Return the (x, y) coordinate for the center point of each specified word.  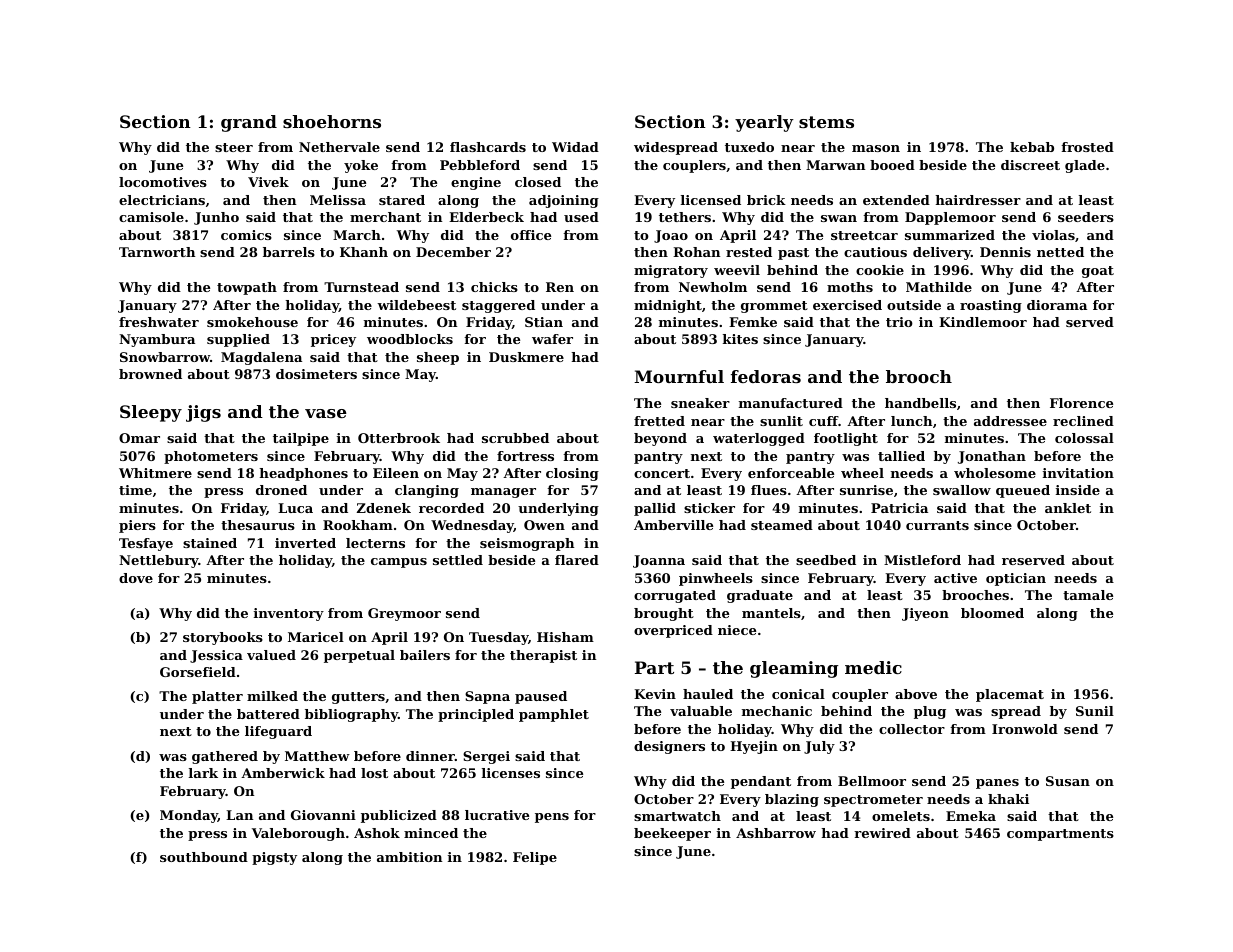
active (955, 578)
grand (249, 123)
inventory (289, 614)
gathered (225, 757)
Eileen (396, 473)
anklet (1068, 508)
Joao (671, 236)
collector (912, 729)
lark (203, 773)
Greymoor (404, 614)
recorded (451, 508)
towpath (247, 288)
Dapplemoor (950, 218)
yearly (764, 123)
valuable (701, 711)
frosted (1087, 147)
